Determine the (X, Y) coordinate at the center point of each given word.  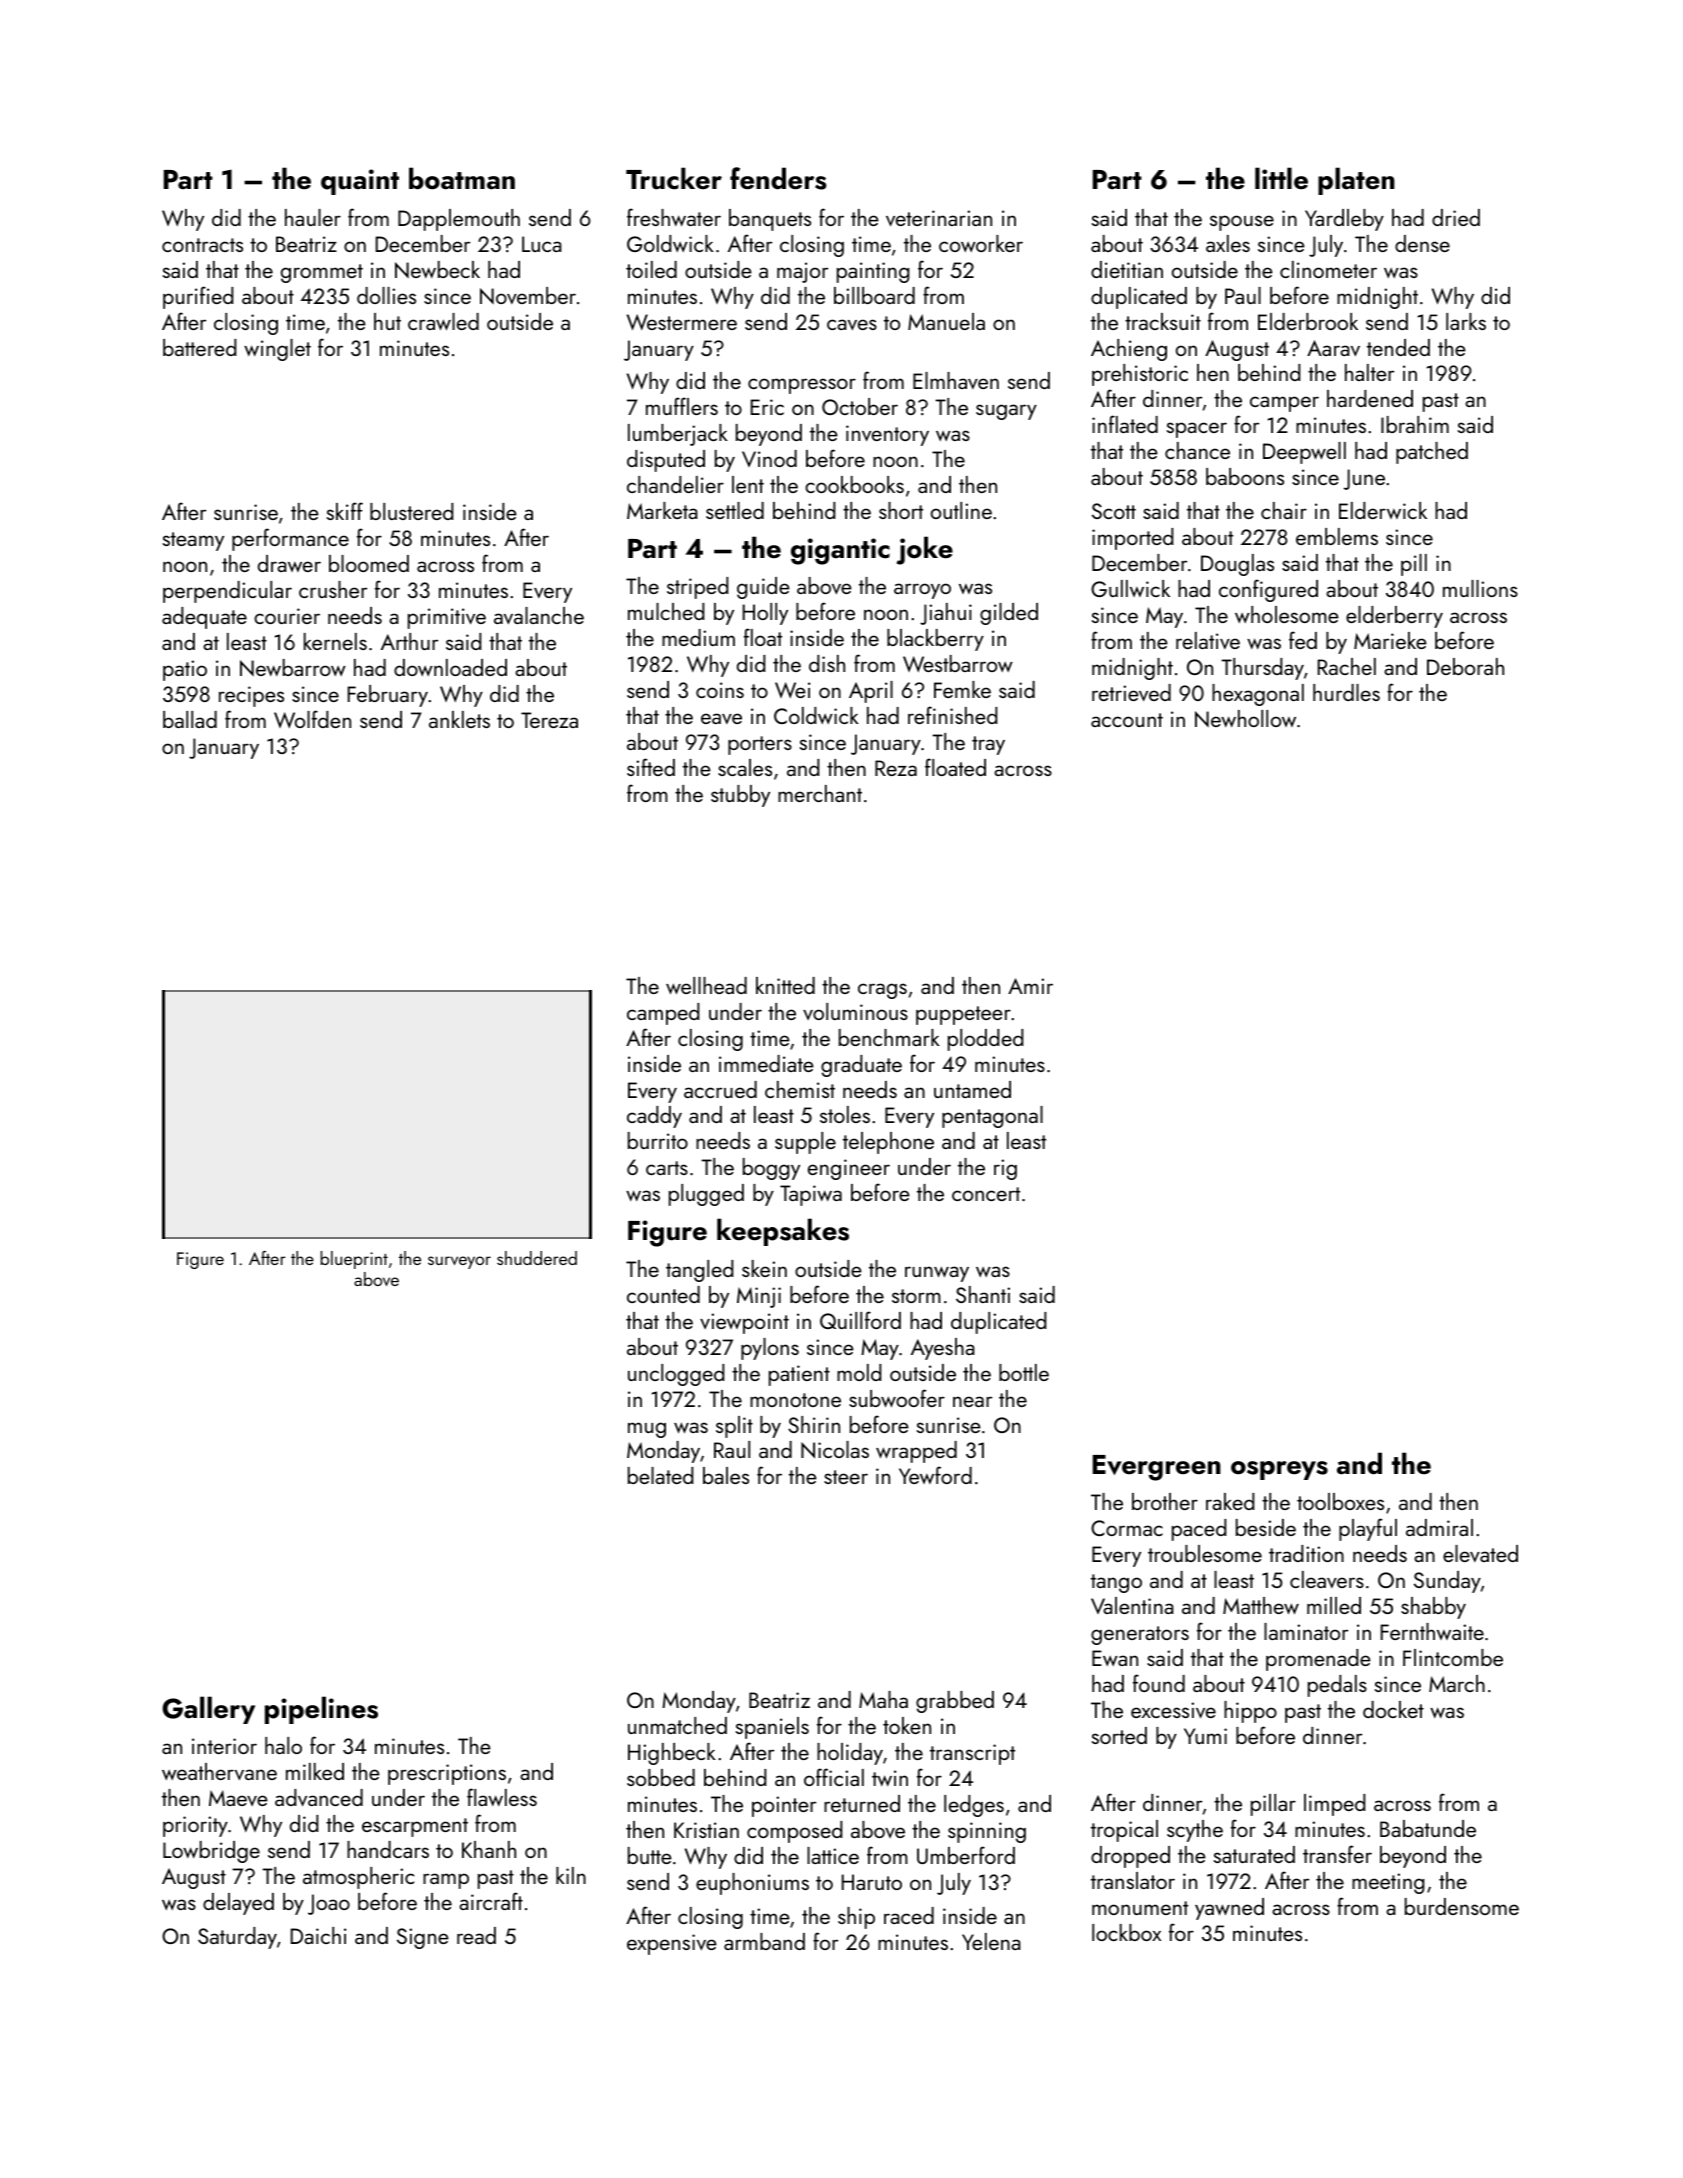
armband (764, 1941)
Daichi (318, 1935)
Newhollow (1245, 719)
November (528, 296)
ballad (190, 719)
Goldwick (670, 243)
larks (1466, 321)
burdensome (1462, 1906)
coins (720, 690)
